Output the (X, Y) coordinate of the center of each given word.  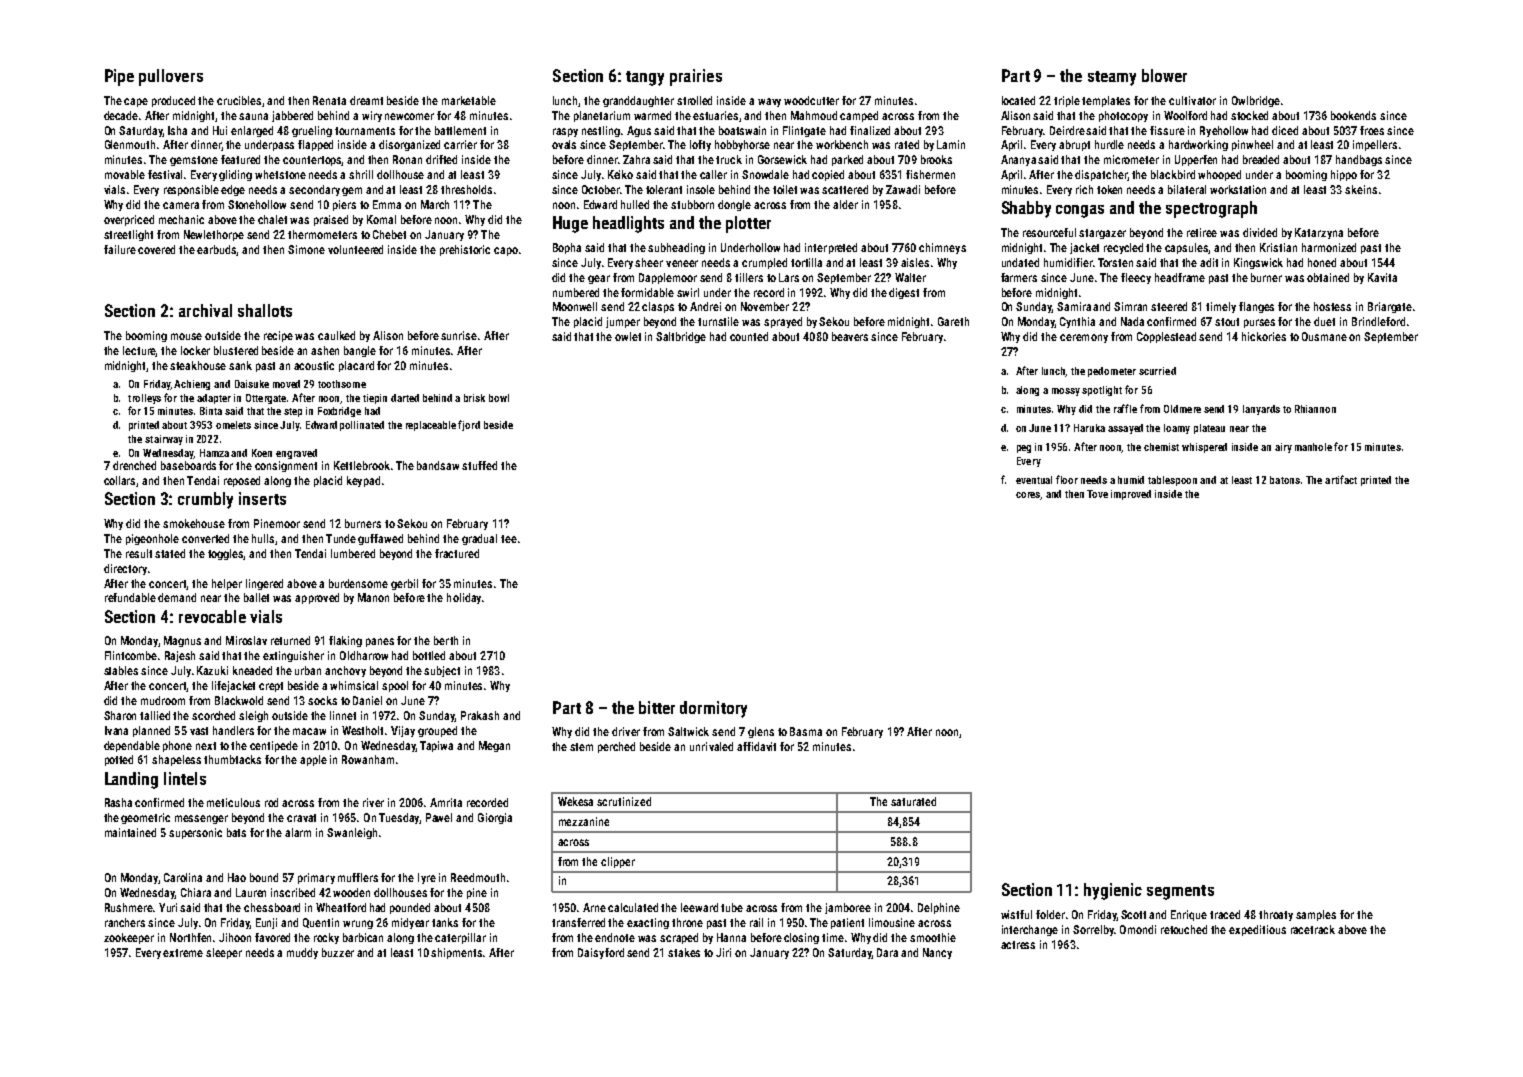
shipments (456, 953)
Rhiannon (1315, 409)
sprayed (783, 322)
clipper (618, 862)
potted (119, 760)
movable (125, 174)
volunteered (355, 249)
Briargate (1390, 307)
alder (845, 204)
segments (1180, 892)
